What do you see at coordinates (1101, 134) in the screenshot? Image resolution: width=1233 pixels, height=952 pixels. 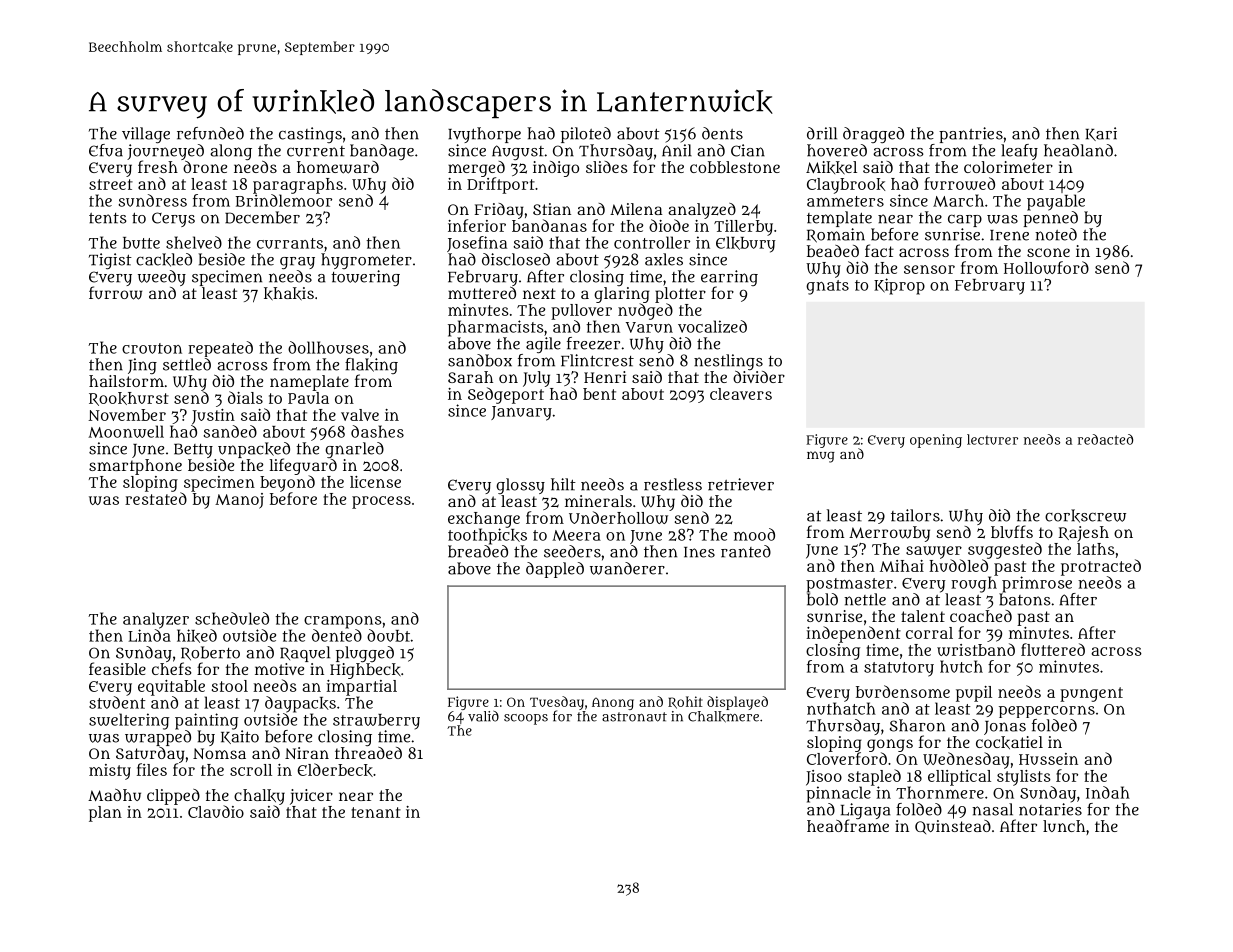 I see `Kari` at bounding box center [1101, 134].
